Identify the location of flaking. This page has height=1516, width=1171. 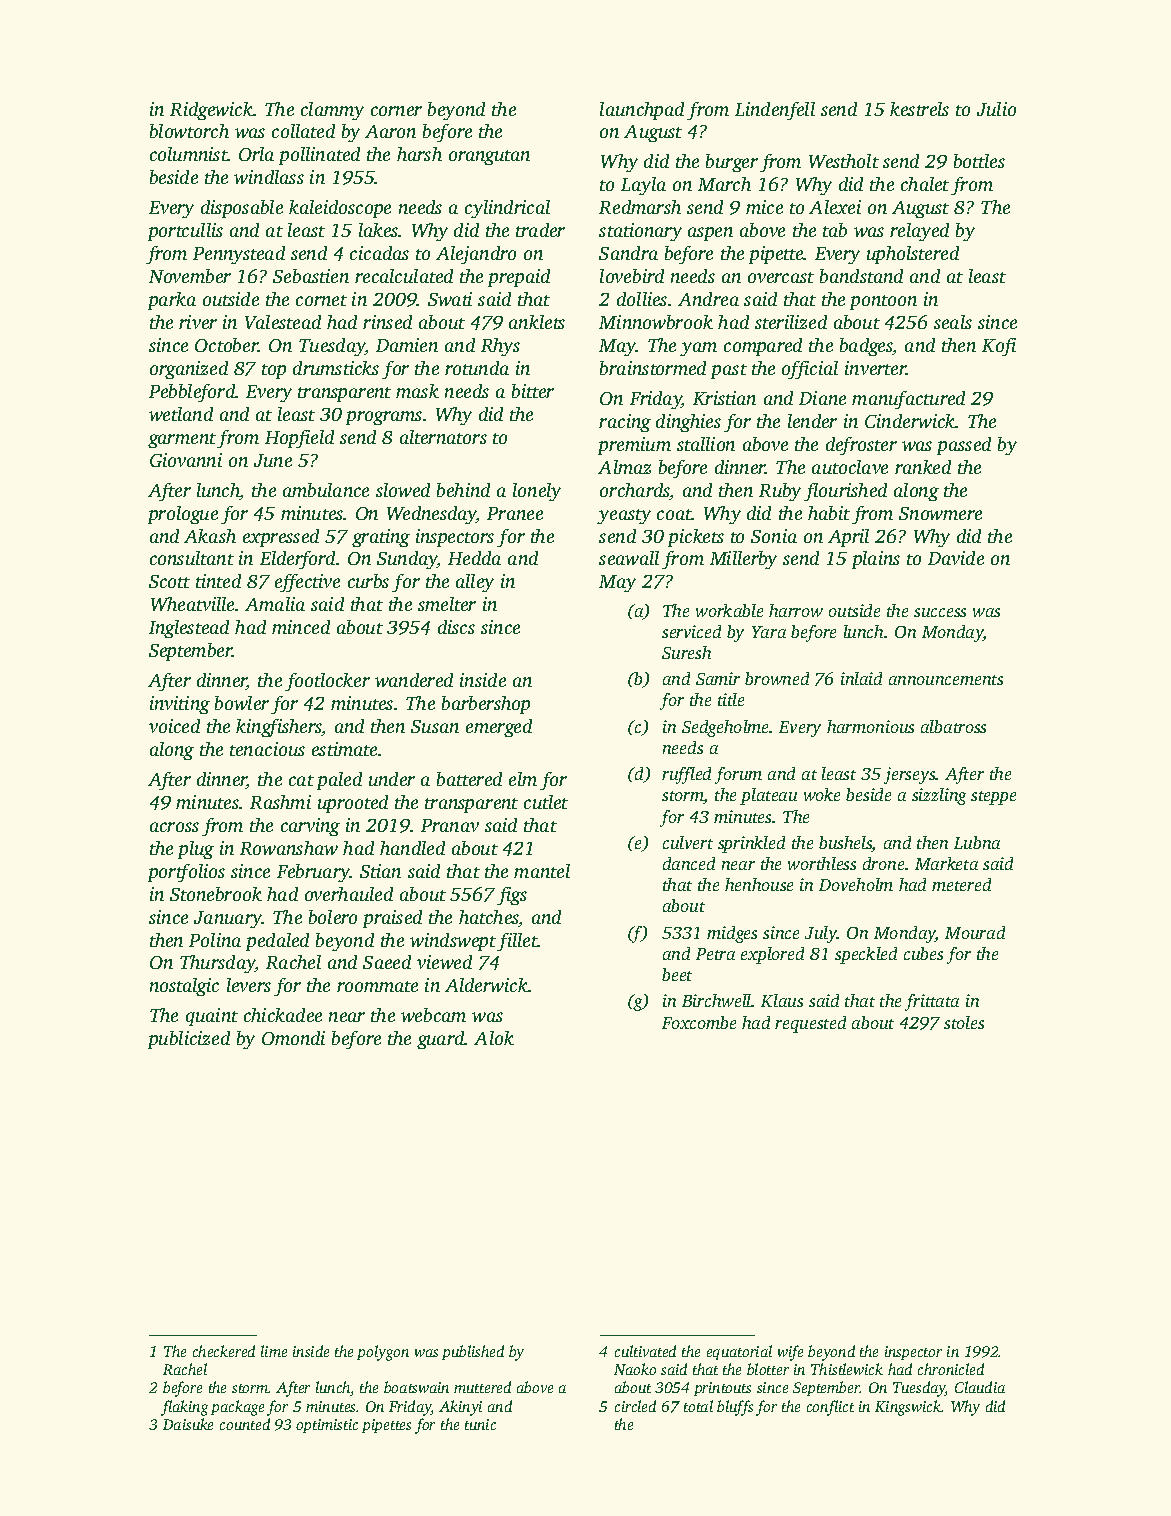
(184, 1408).
